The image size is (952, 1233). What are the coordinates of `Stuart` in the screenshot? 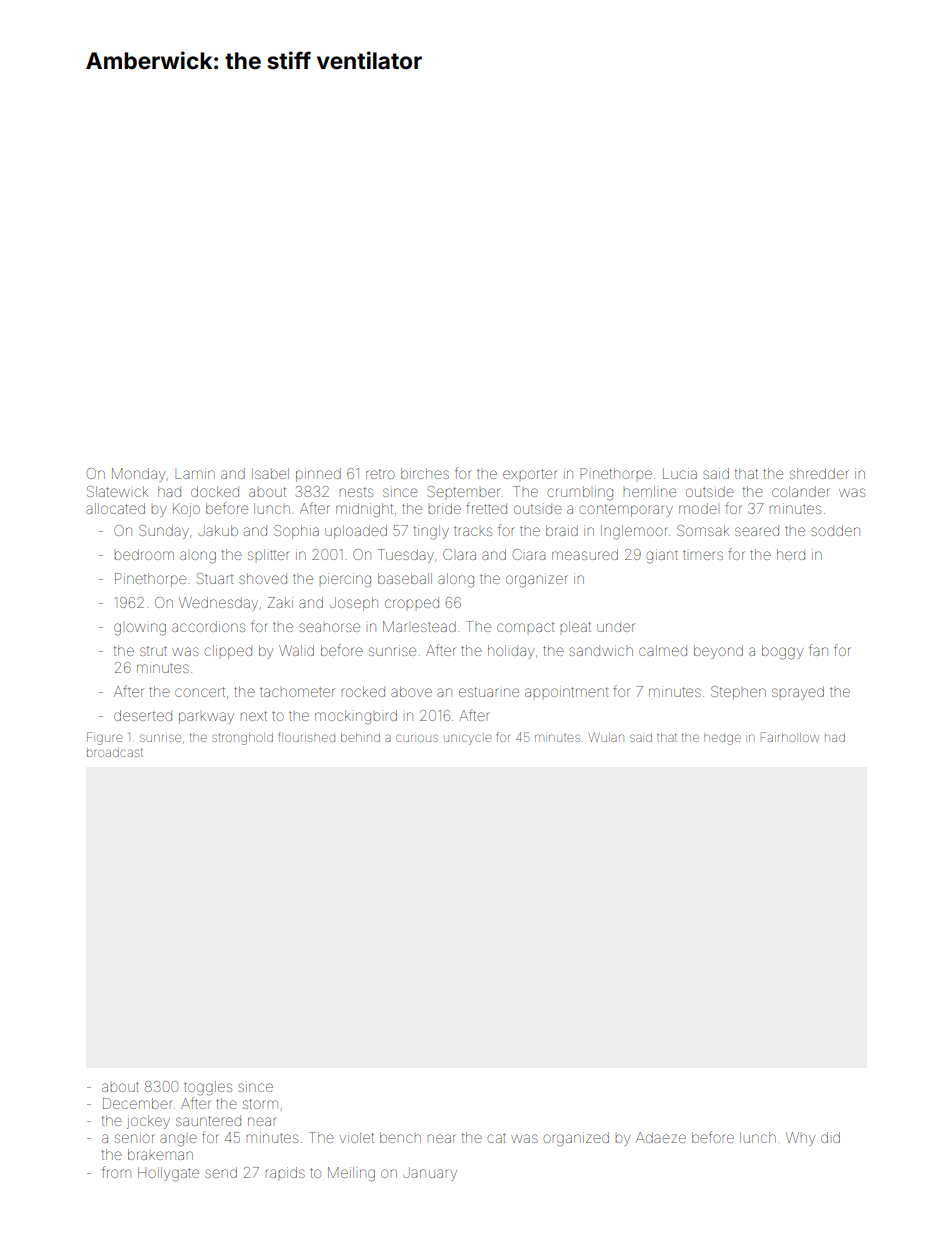 It's located at (215, 578).
